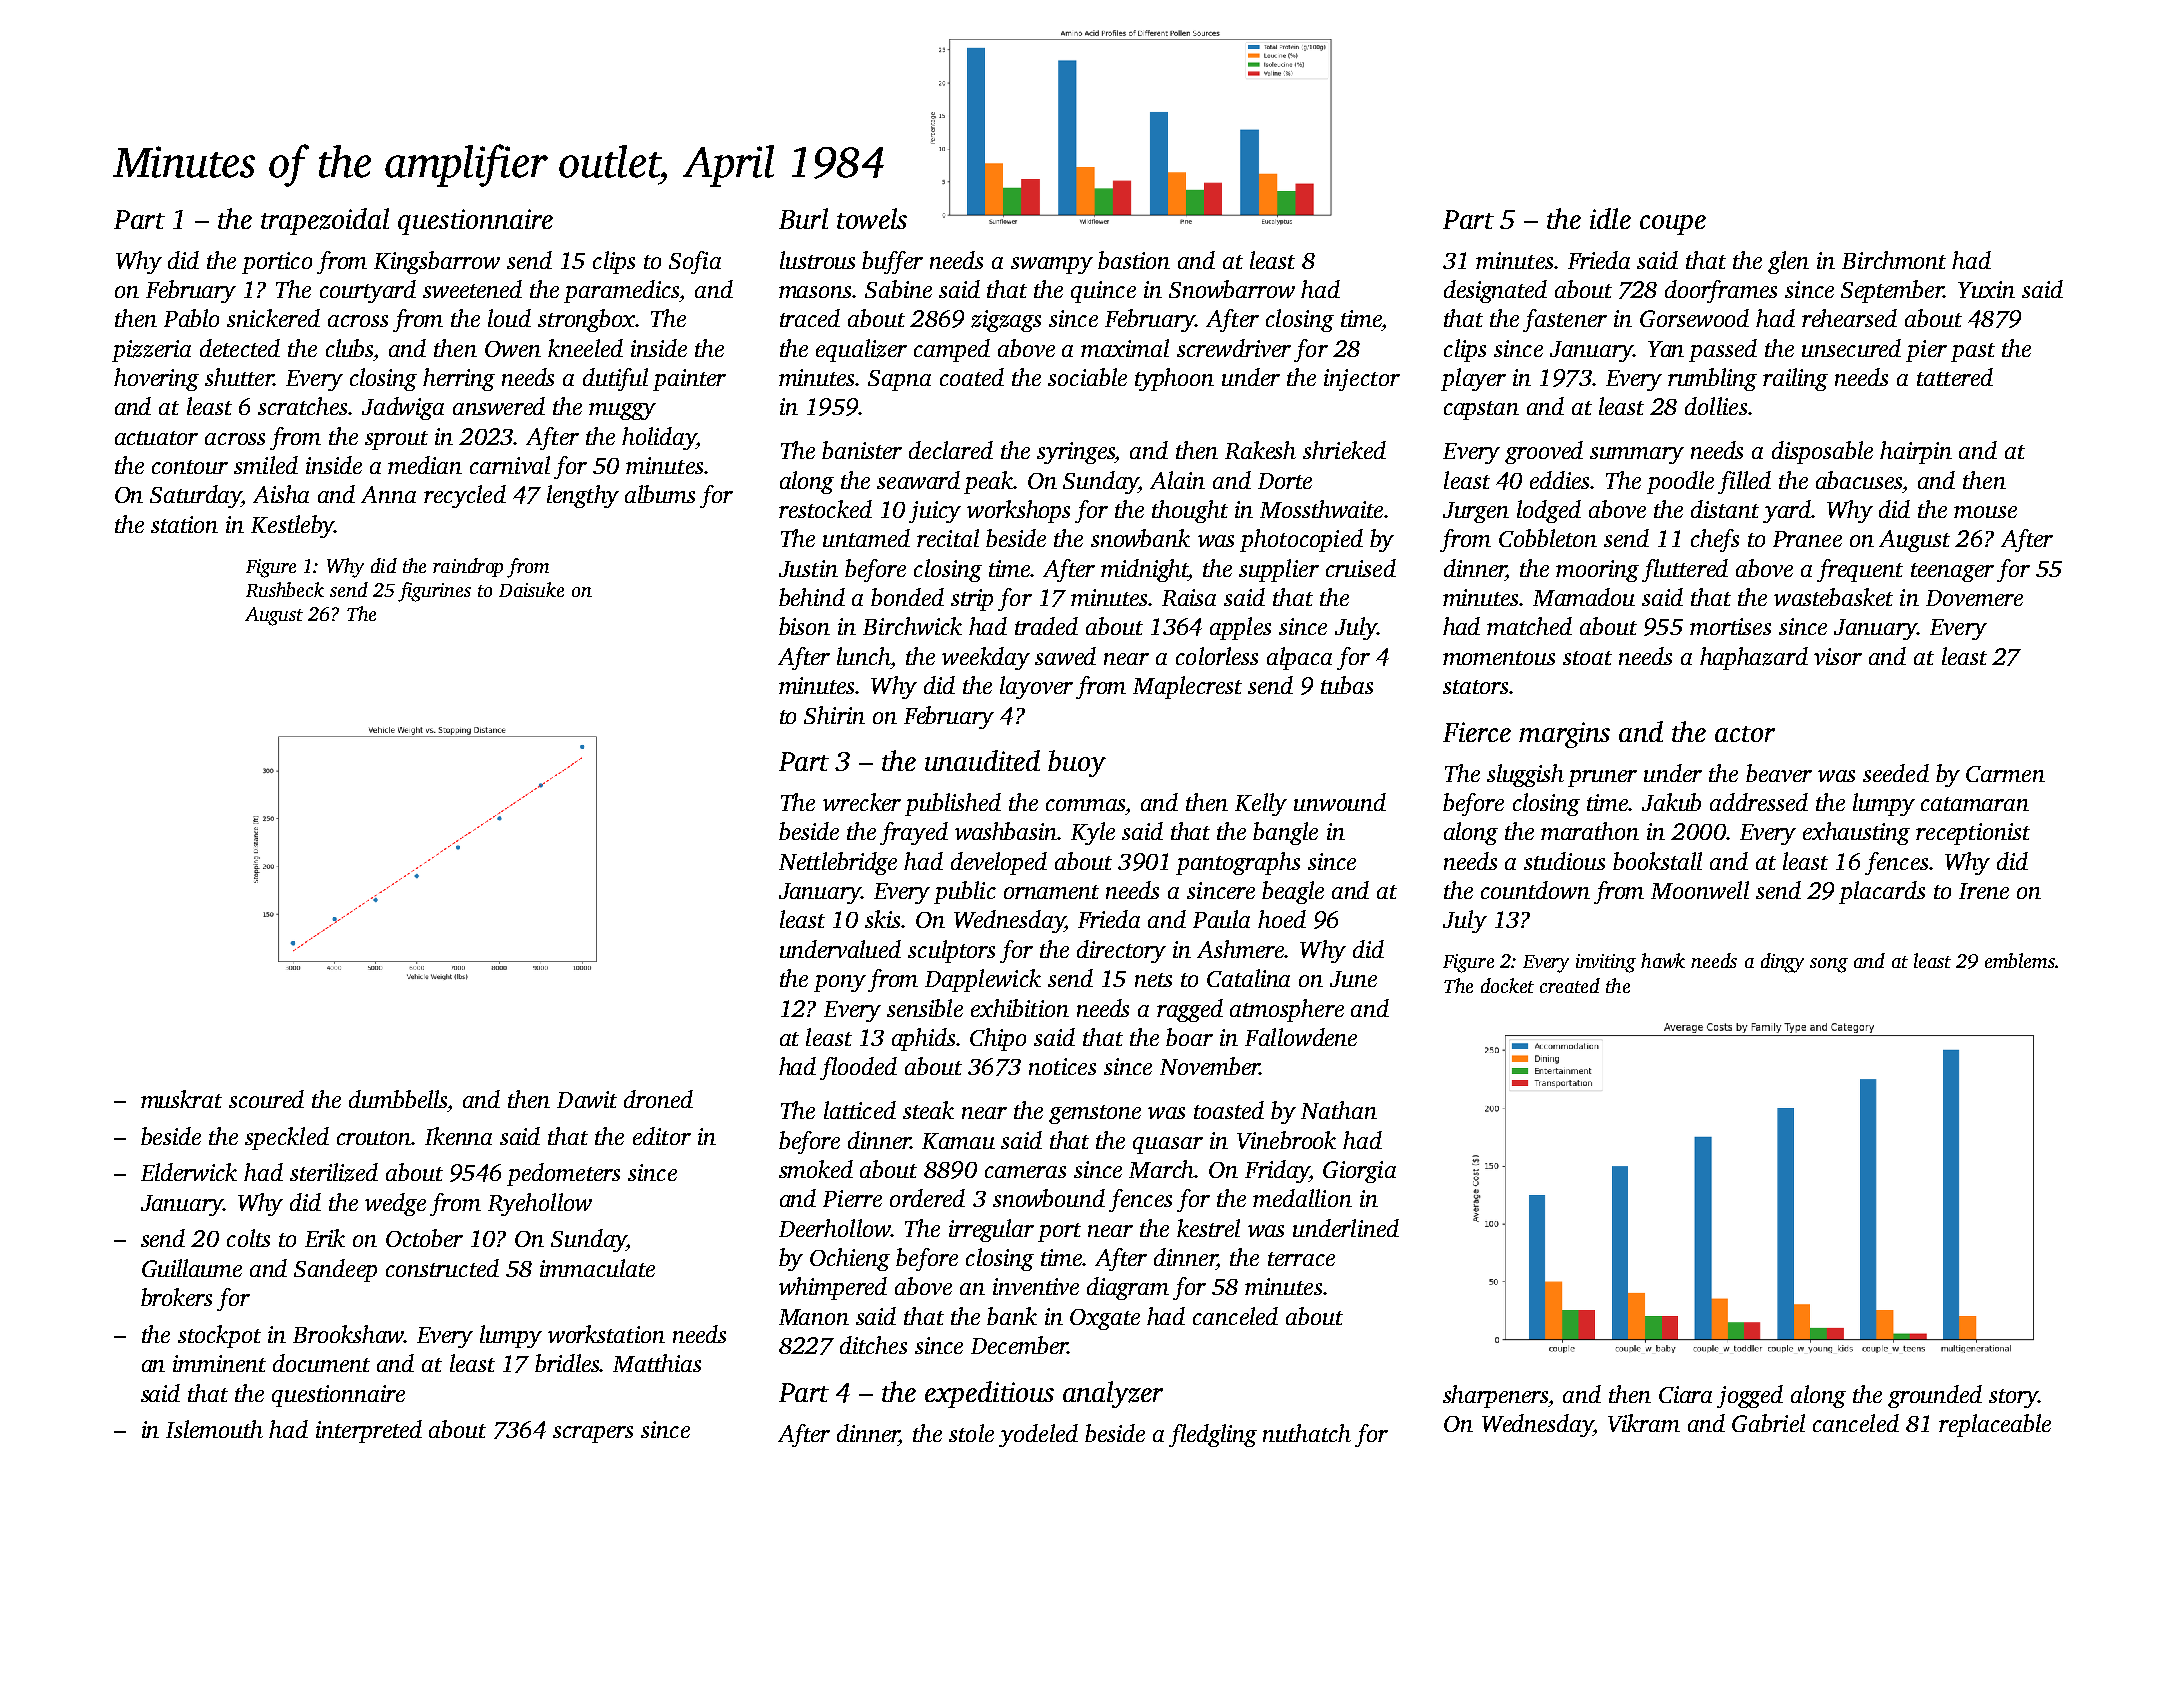 Image resolution: width=2178 pixels, height=1683 pixels. I want to click on Kingsbarrow, so click(437, 262).
